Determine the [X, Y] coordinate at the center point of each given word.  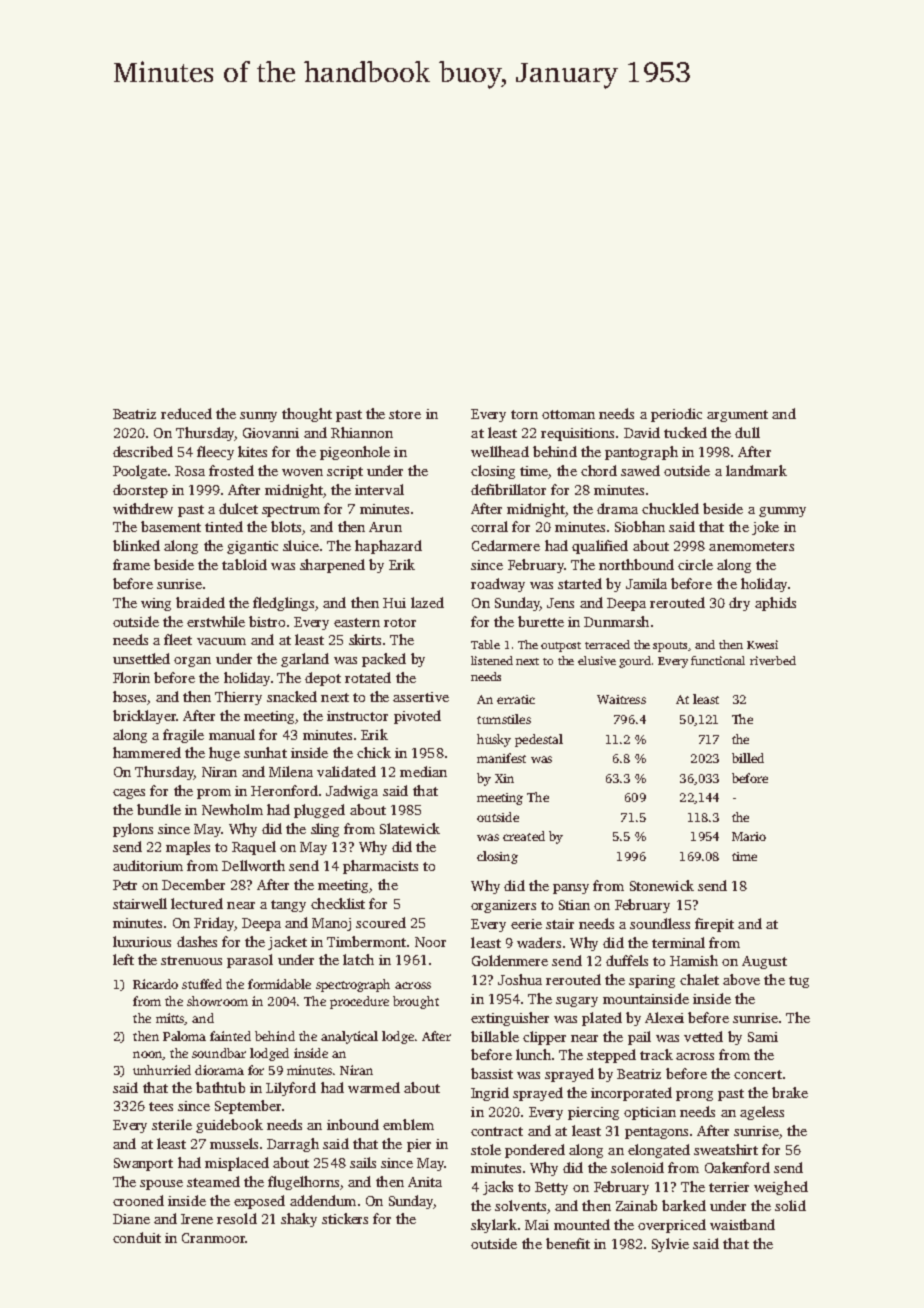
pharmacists [380, 867]
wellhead [500, 451]
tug [799, 982]
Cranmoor [213, 1238]
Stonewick [662, 885]
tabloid [244, 564]
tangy [288, 906]
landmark [756, 470]
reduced [186, 413]
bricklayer [144, 717]
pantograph [641, 453]
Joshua [520, 979]
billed [748, 758]
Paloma [184, 1036]
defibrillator [508, 489]
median [423, 771]
